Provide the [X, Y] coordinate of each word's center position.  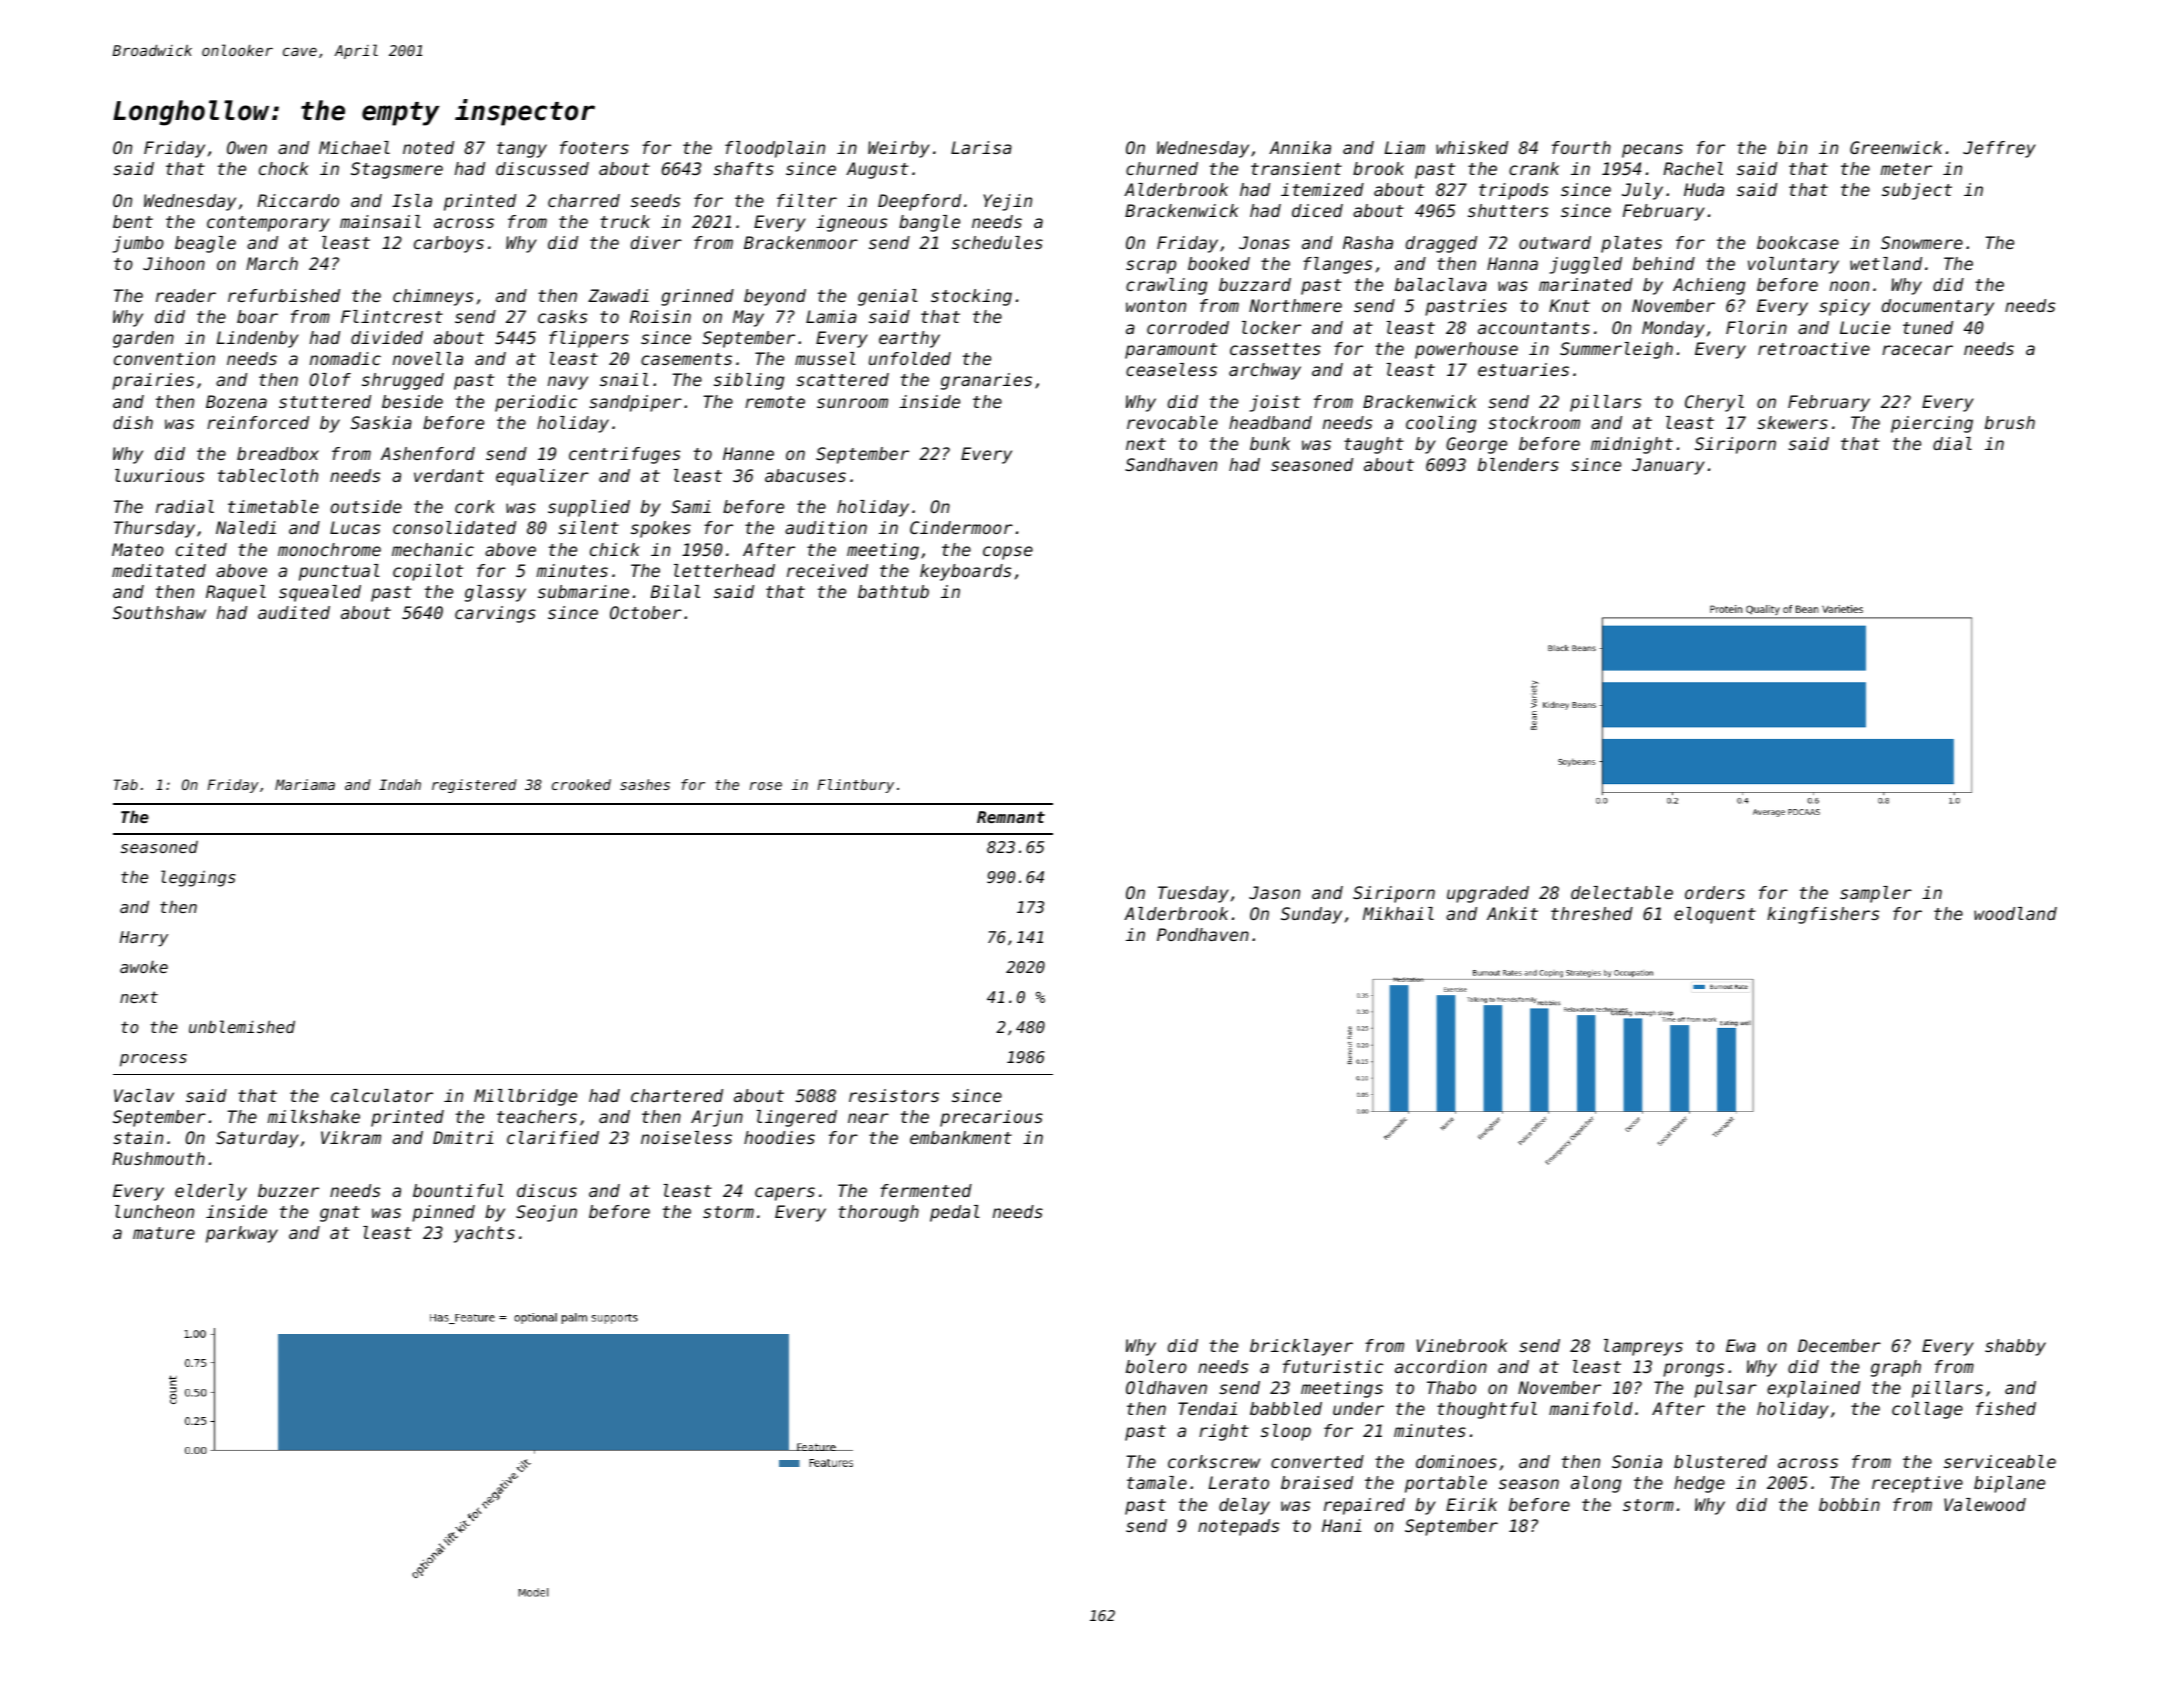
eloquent [1715, 915]
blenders [1518, 464]
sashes [645, 784]
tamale [1157, 1482]
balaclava [1441, 284]
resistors [894, 1095]
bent [133, 221]
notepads [1238, 1527]
